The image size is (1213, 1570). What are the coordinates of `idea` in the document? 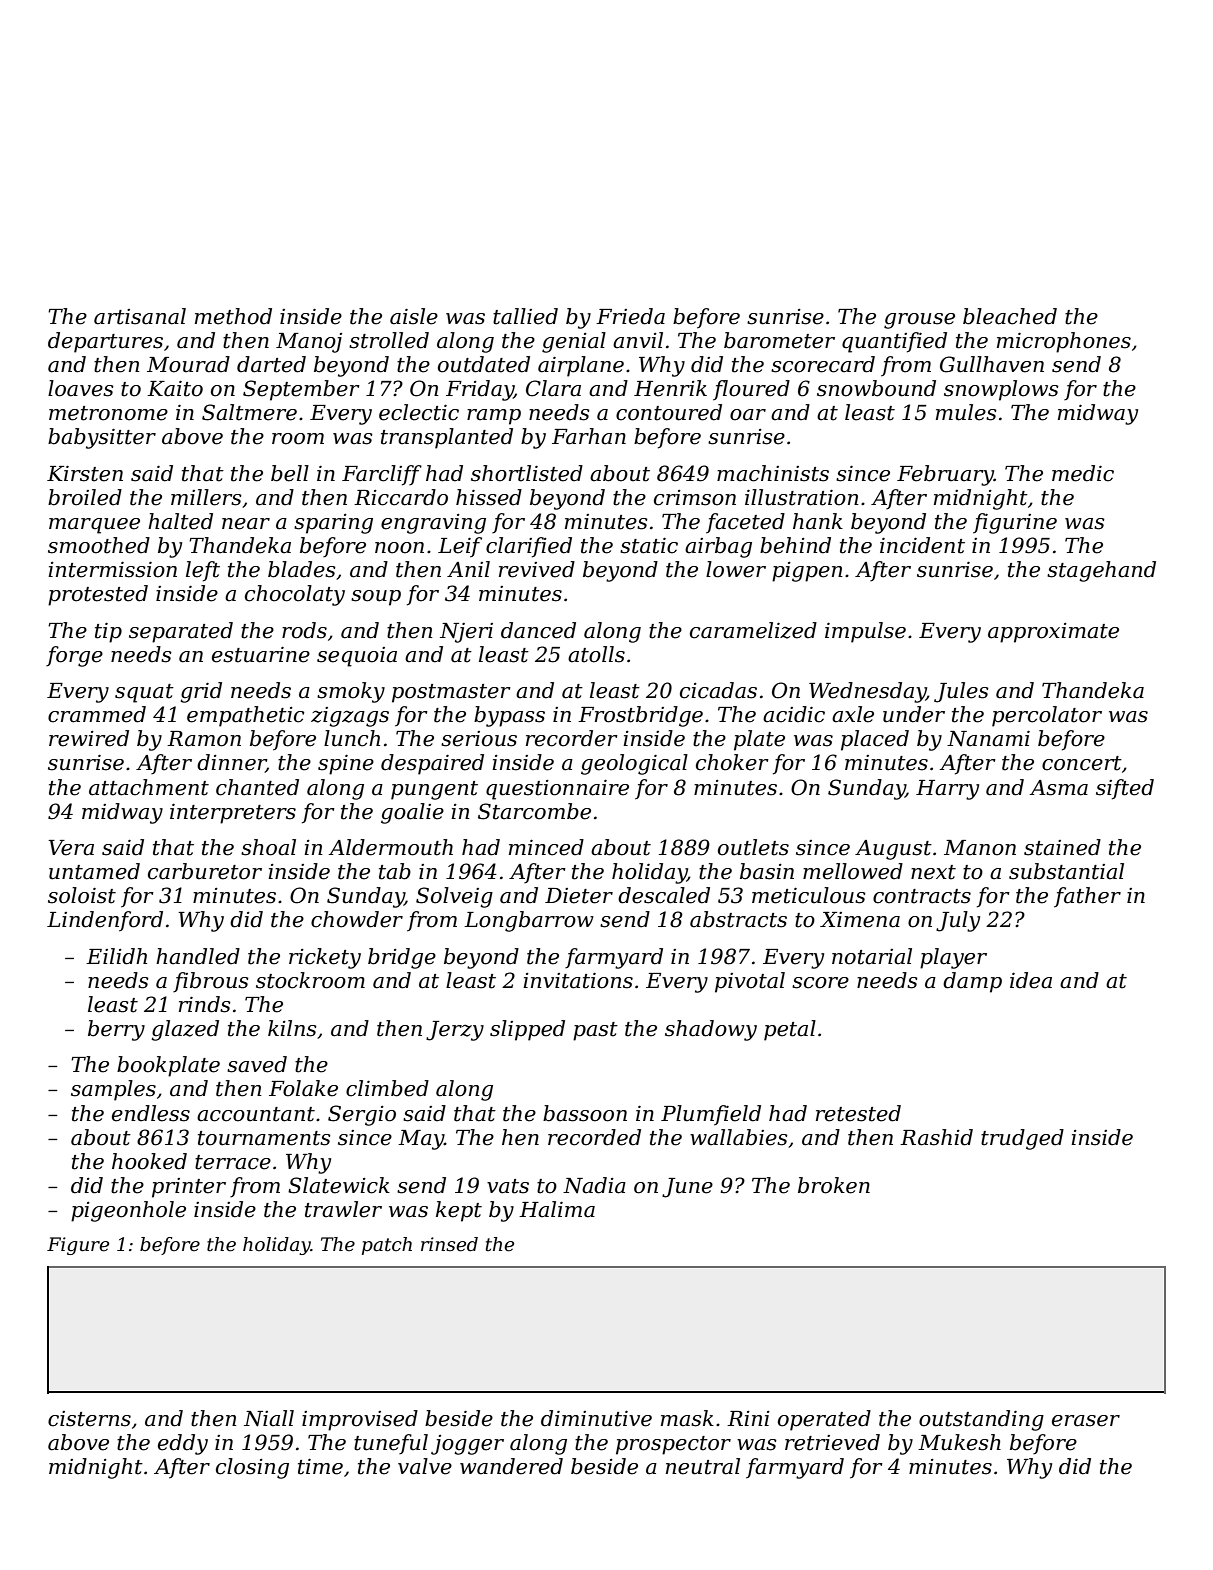 It's located at (1031, 980).
